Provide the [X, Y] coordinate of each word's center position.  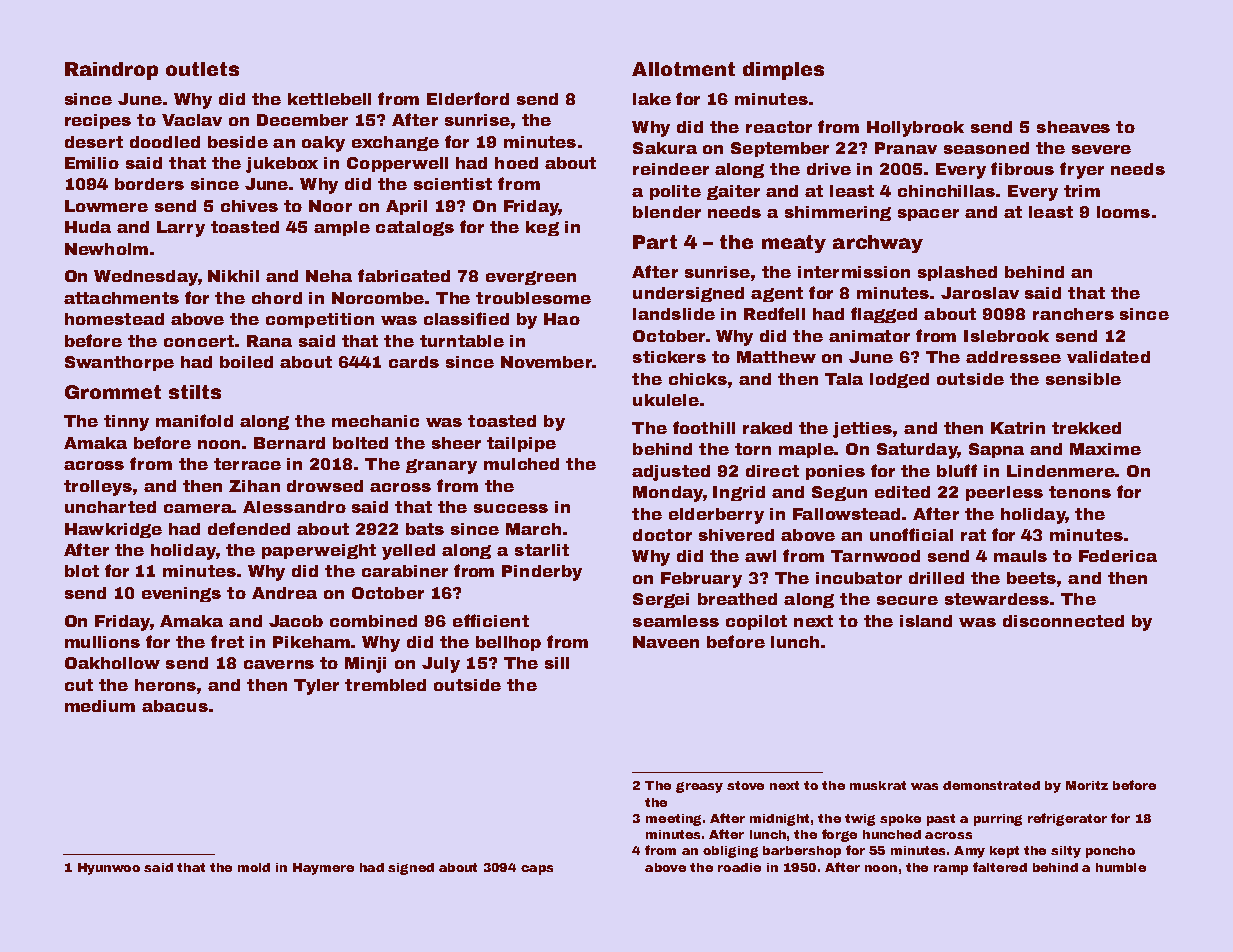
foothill [704, 427]
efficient [491, 620]
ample [342, 228]
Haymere [323, 869]
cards [414, 362]
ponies [835, 472]
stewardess [997, 599]
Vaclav [192, 120]
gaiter [733, 192]
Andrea [284, 593]
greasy [699, 787]
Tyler [316, 687]
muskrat [878, 785]
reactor [779, 127]
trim [1082, 191]
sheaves [1073, 127]
